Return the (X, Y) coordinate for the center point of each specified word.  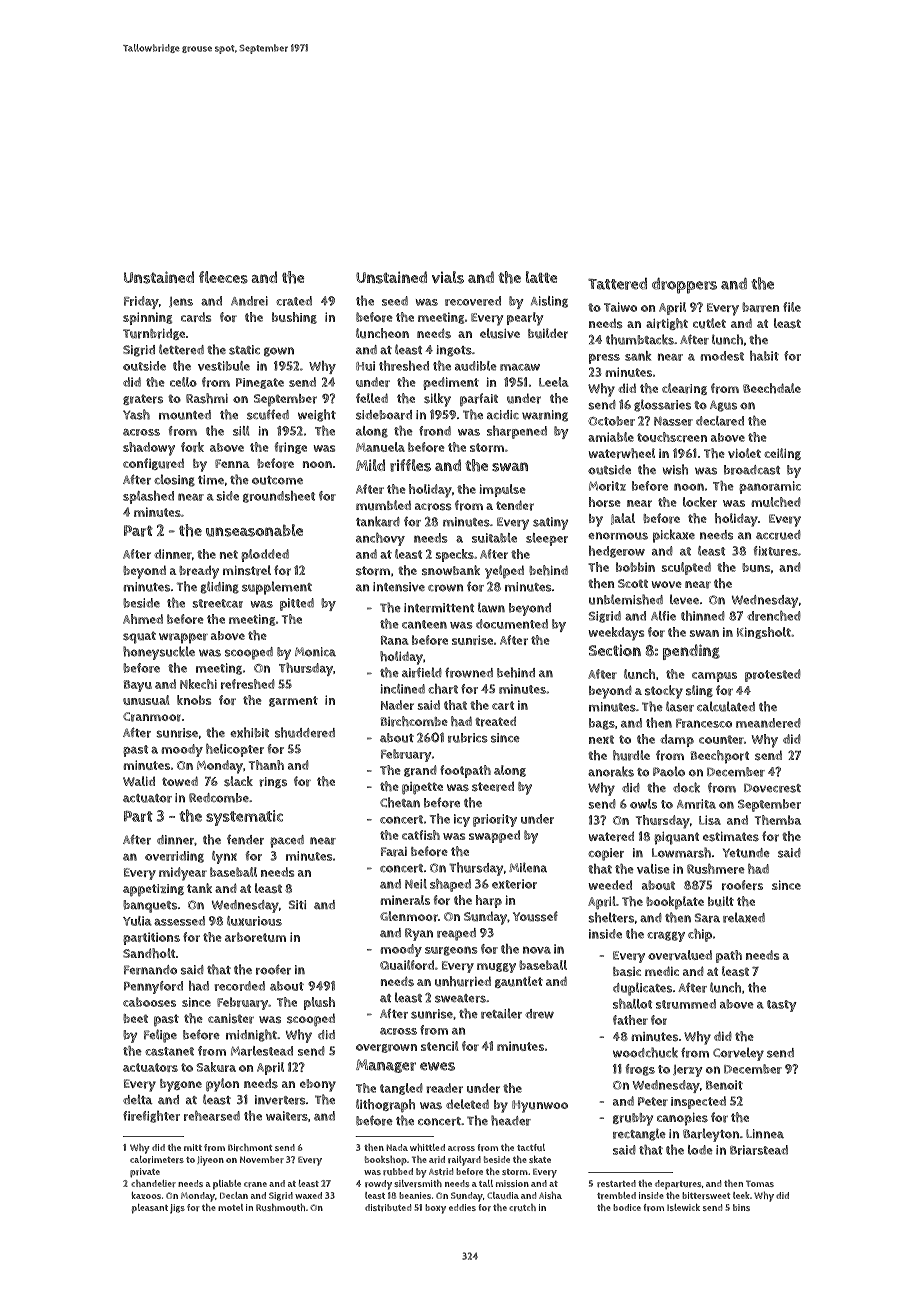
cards (196, 317)
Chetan (400, 802)
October (611, 421)
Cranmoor (152, 717)
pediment (451, 383)
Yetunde (746, 853)
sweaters (460, 998)
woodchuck (645, 1052)
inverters (280, 1100)
